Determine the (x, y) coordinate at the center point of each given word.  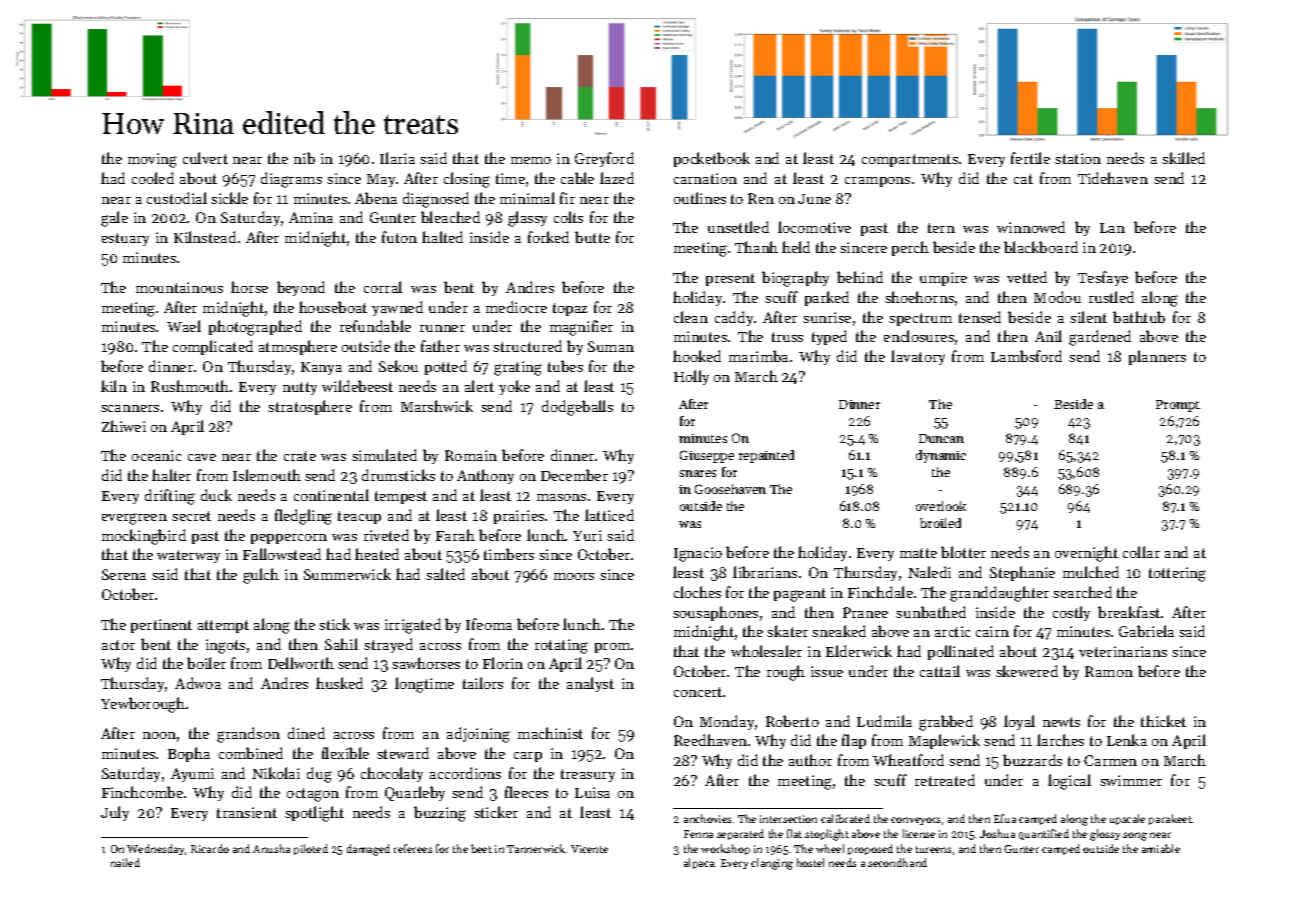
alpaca (699, 863)
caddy (734, 318)
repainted (766, 456)
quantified (1044, 834)
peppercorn (289, 539)
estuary (125, 239)
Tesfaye (1103, 278)
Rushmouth (190, 386)
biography (795, 279)
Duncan (941, 438)
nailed (125, 862)
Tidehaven (1113, 178)
